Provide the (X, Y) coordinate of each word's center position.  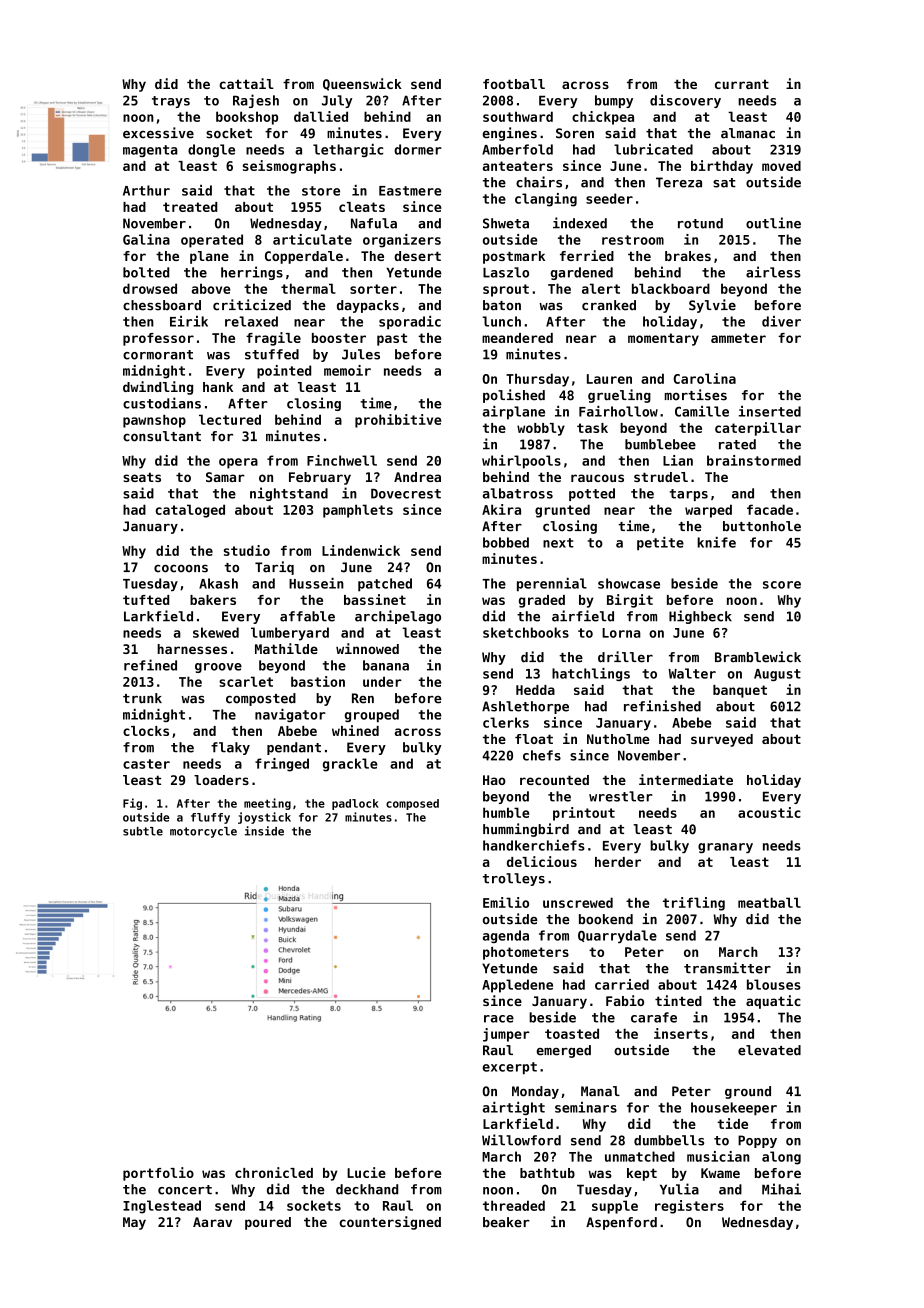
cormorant (158, 355)
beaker (506, 1222)
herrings (252, 273)
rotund (700, 223)
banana (386, 665)
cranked (609, 305)
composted (261, 699)
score (782, 585)
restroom (633, 240)
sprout (506, 290)
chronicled (274, 1172)
